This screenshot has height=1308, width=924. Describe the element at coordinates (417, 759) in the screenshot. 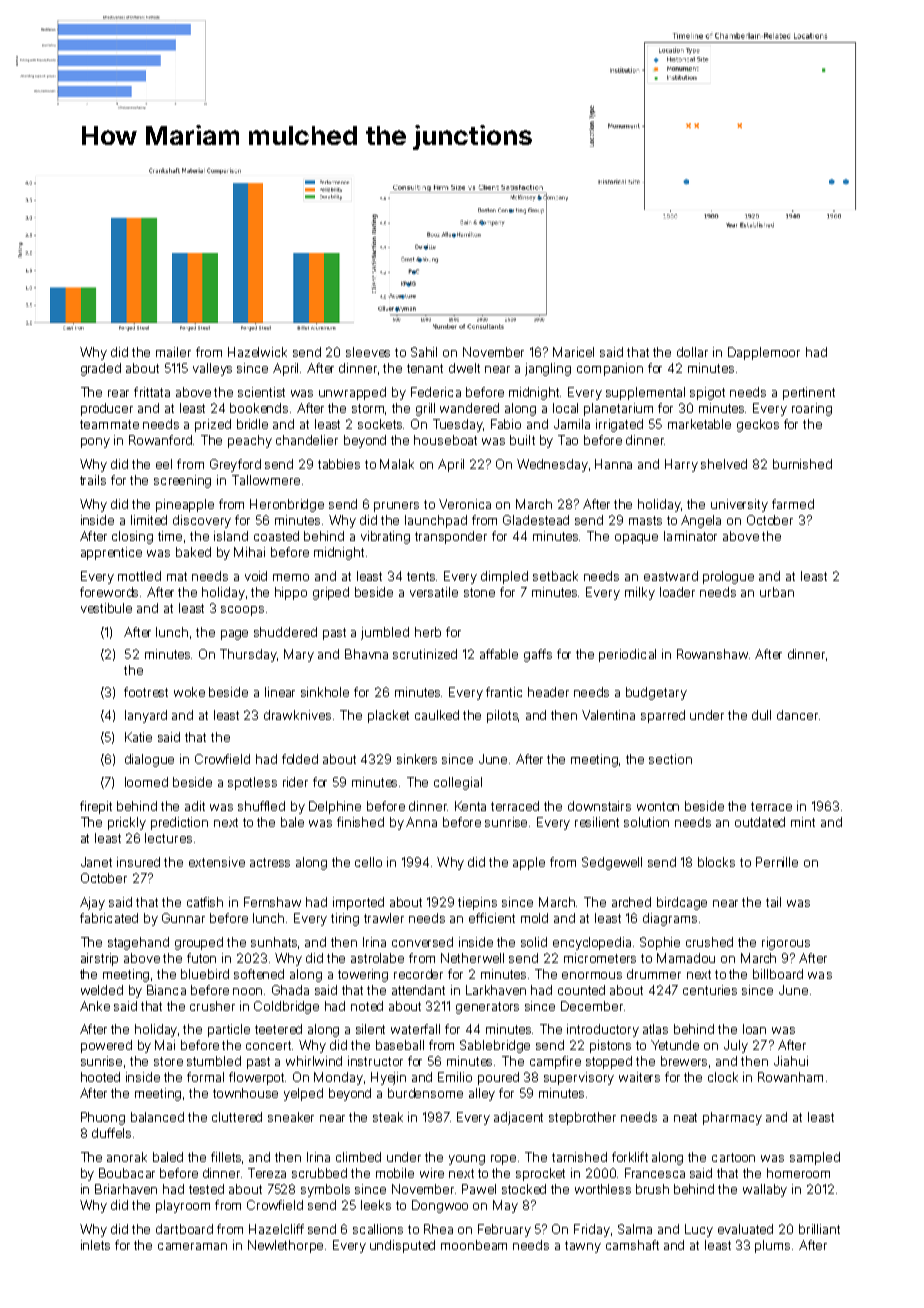

I see `sinkers` at that location.
